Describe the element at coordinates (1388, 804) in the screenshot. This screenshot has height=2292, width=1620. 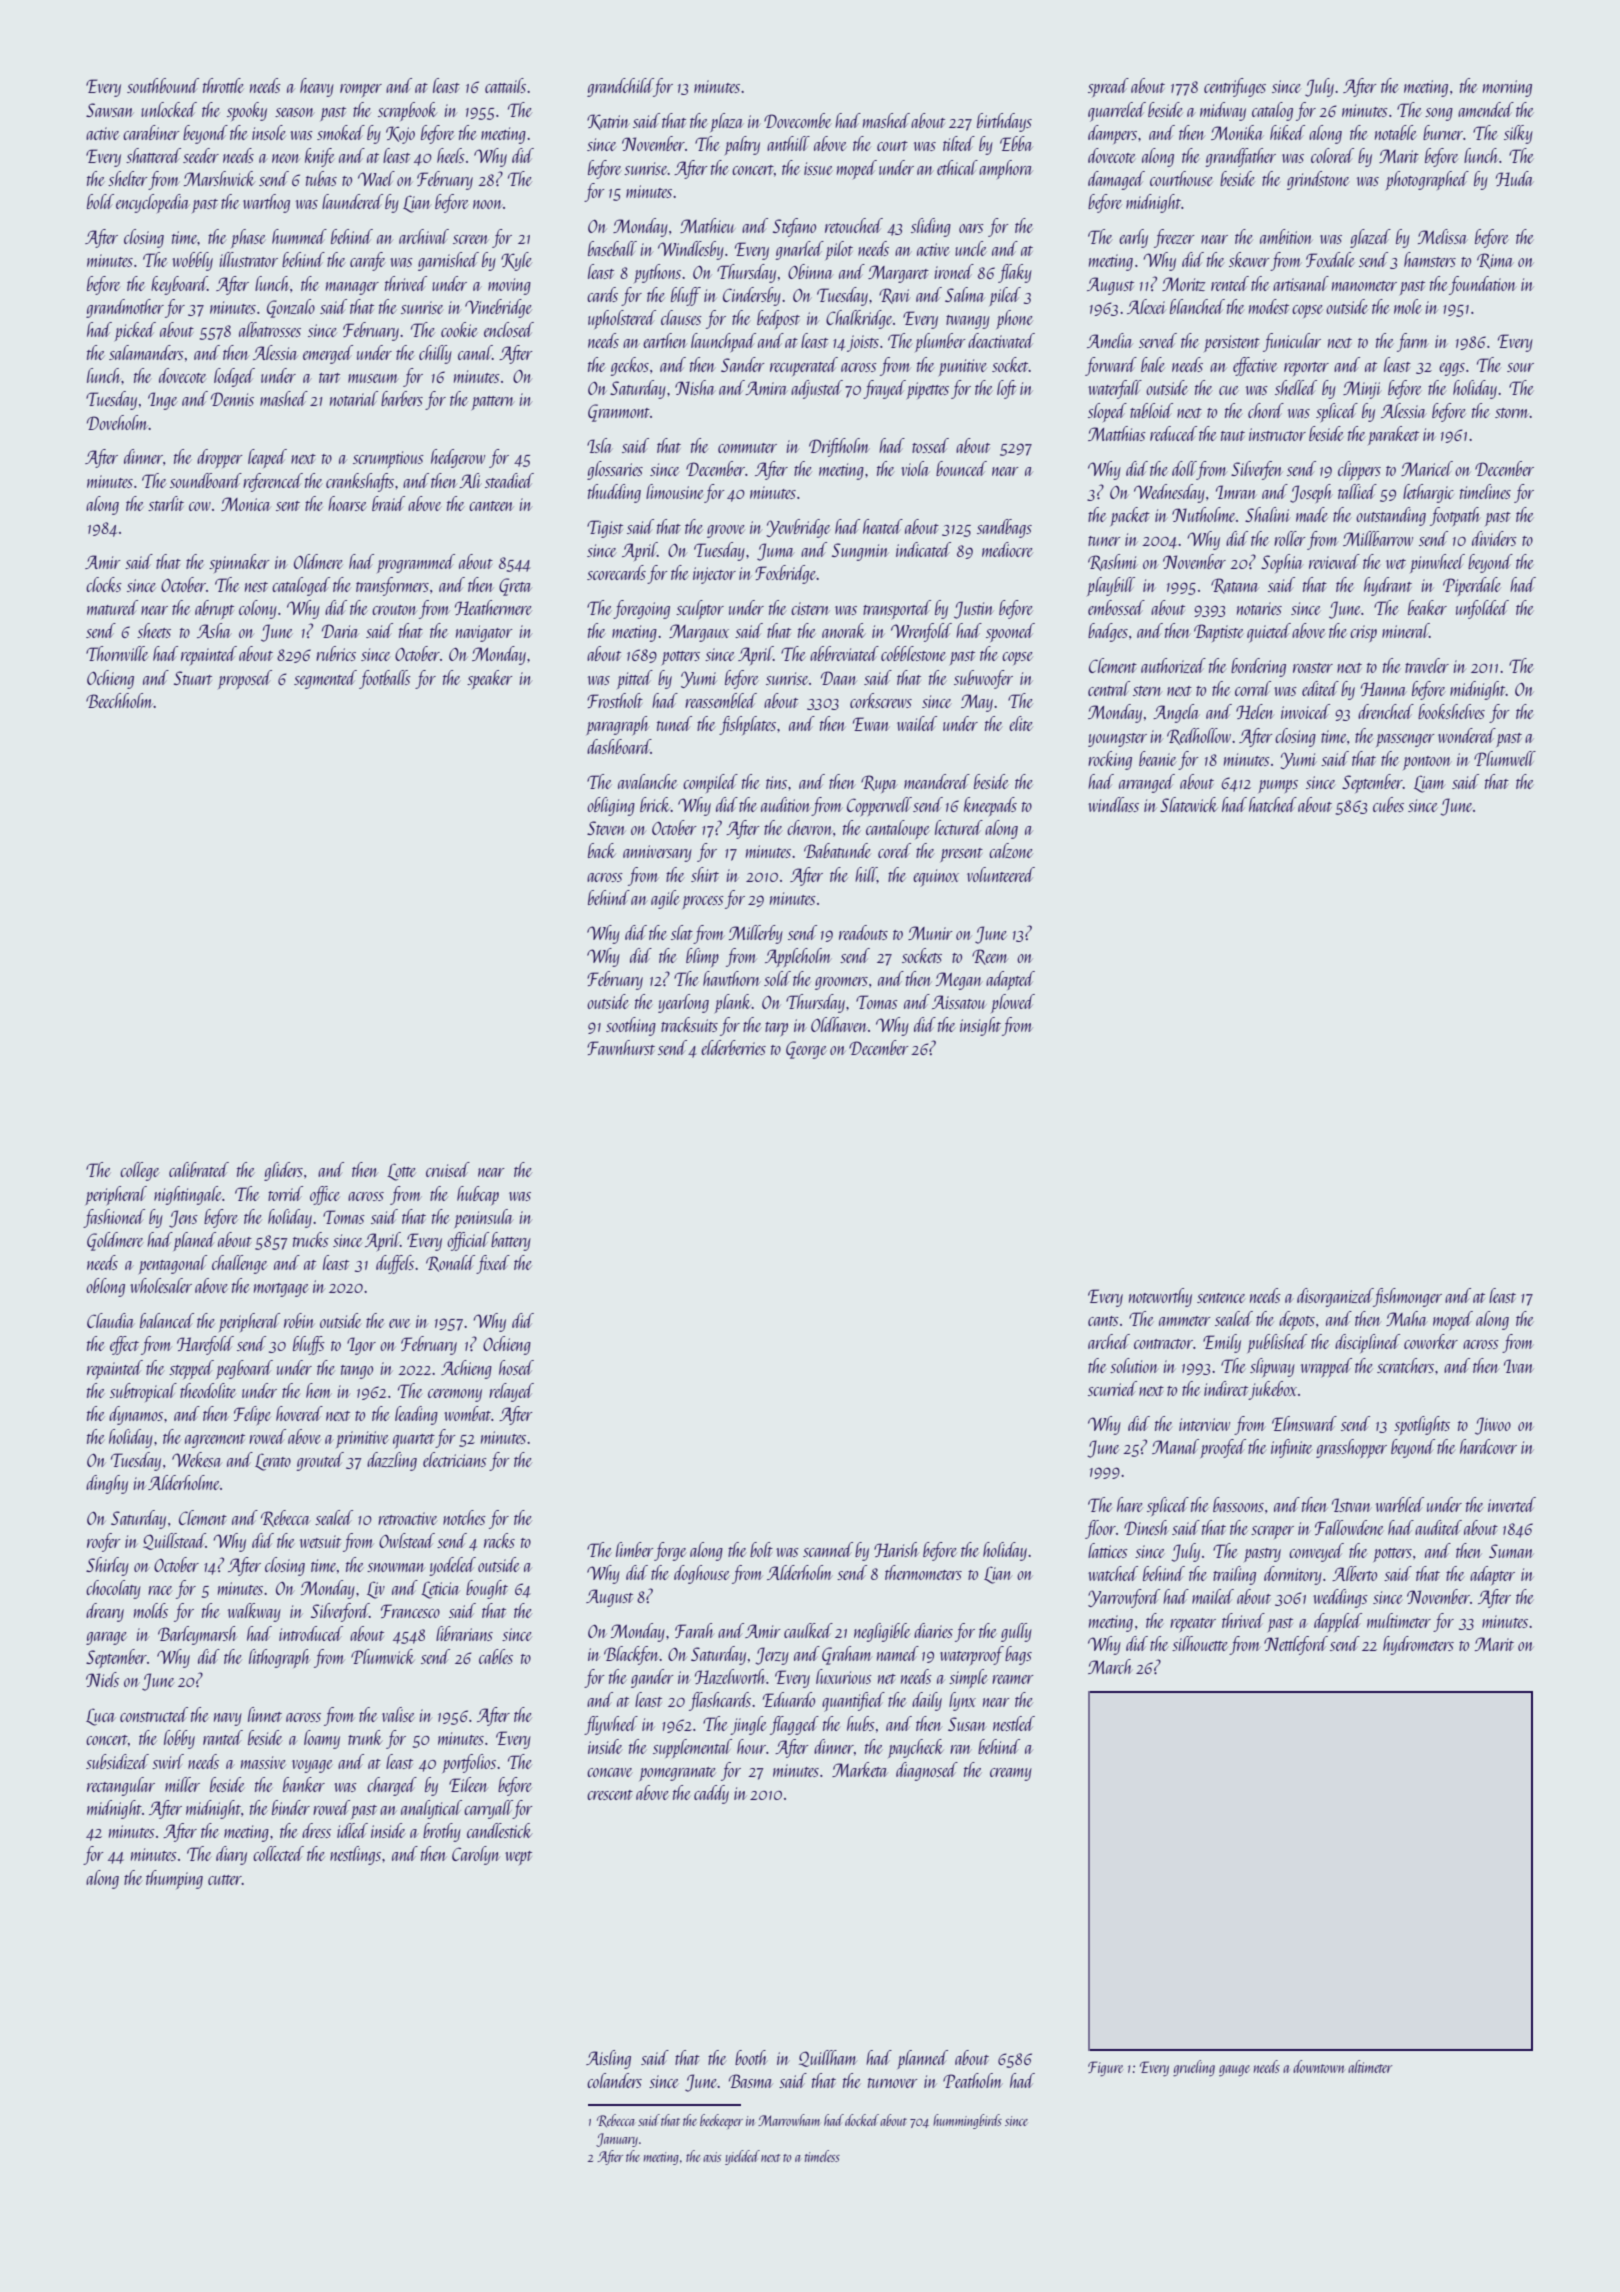
I see `cubes` at that location.
